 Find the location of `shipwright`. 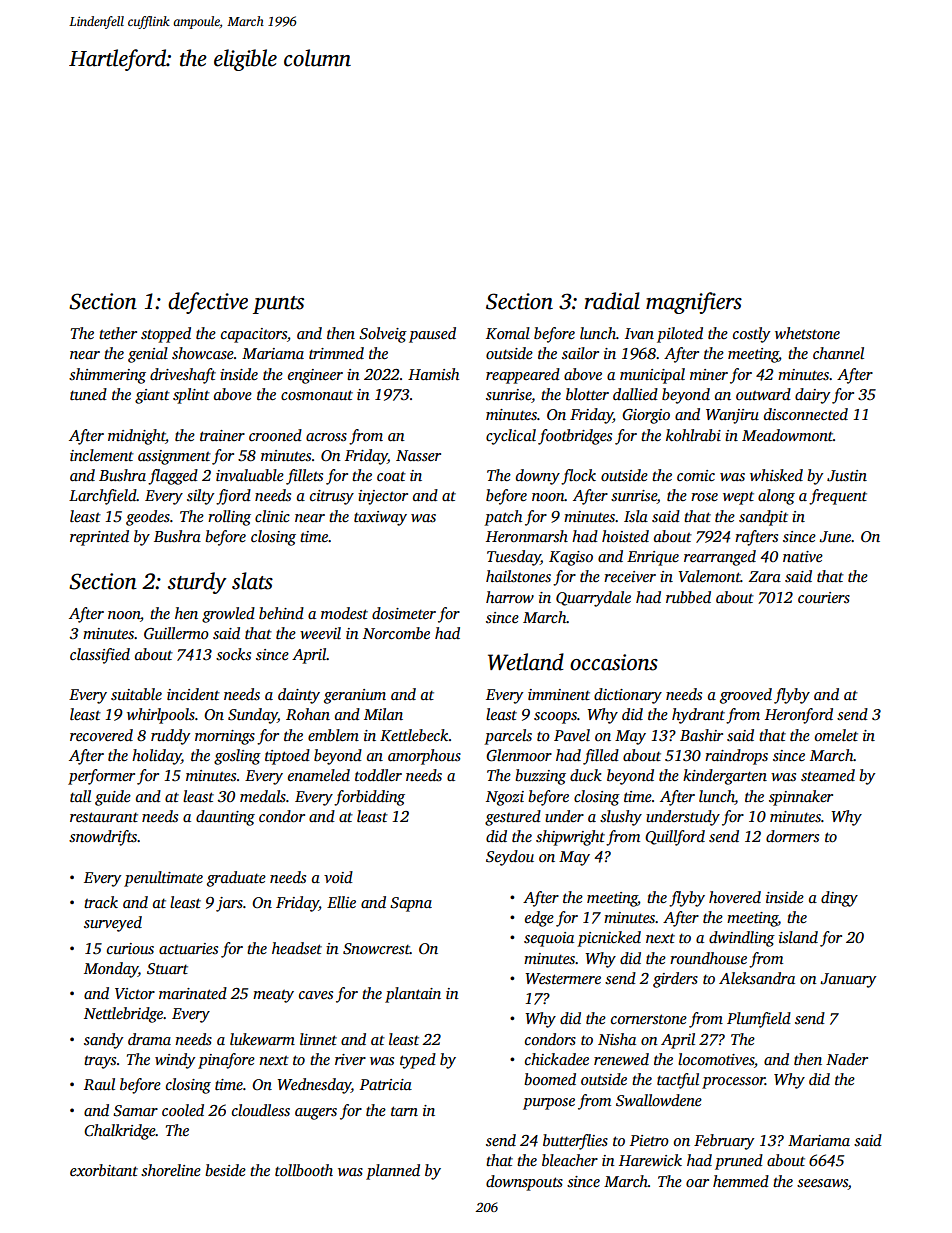

shipwright is located at coordinates (570, 838).
